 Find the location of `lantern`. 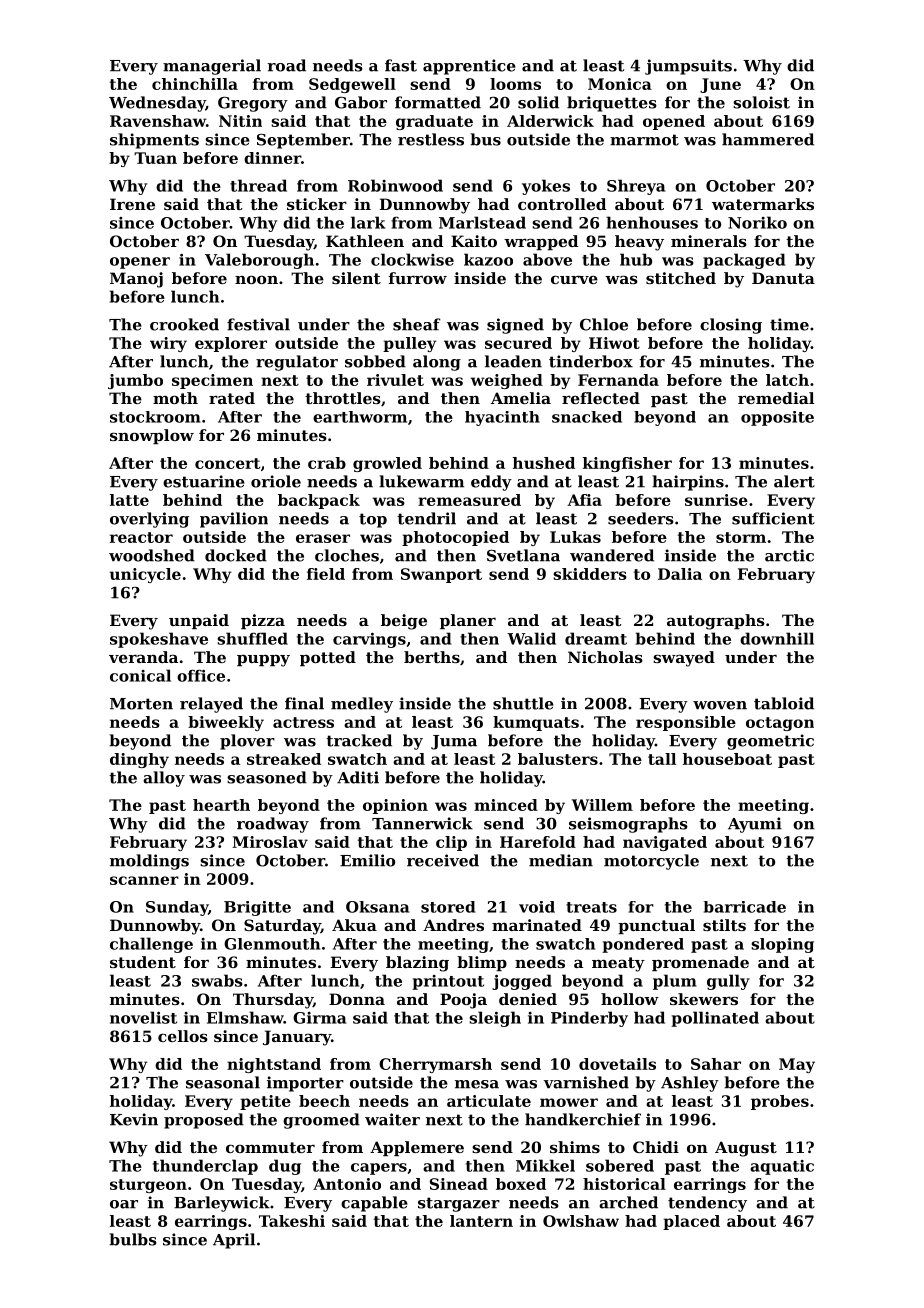

lantern is located at coordinates (481, 1221).
